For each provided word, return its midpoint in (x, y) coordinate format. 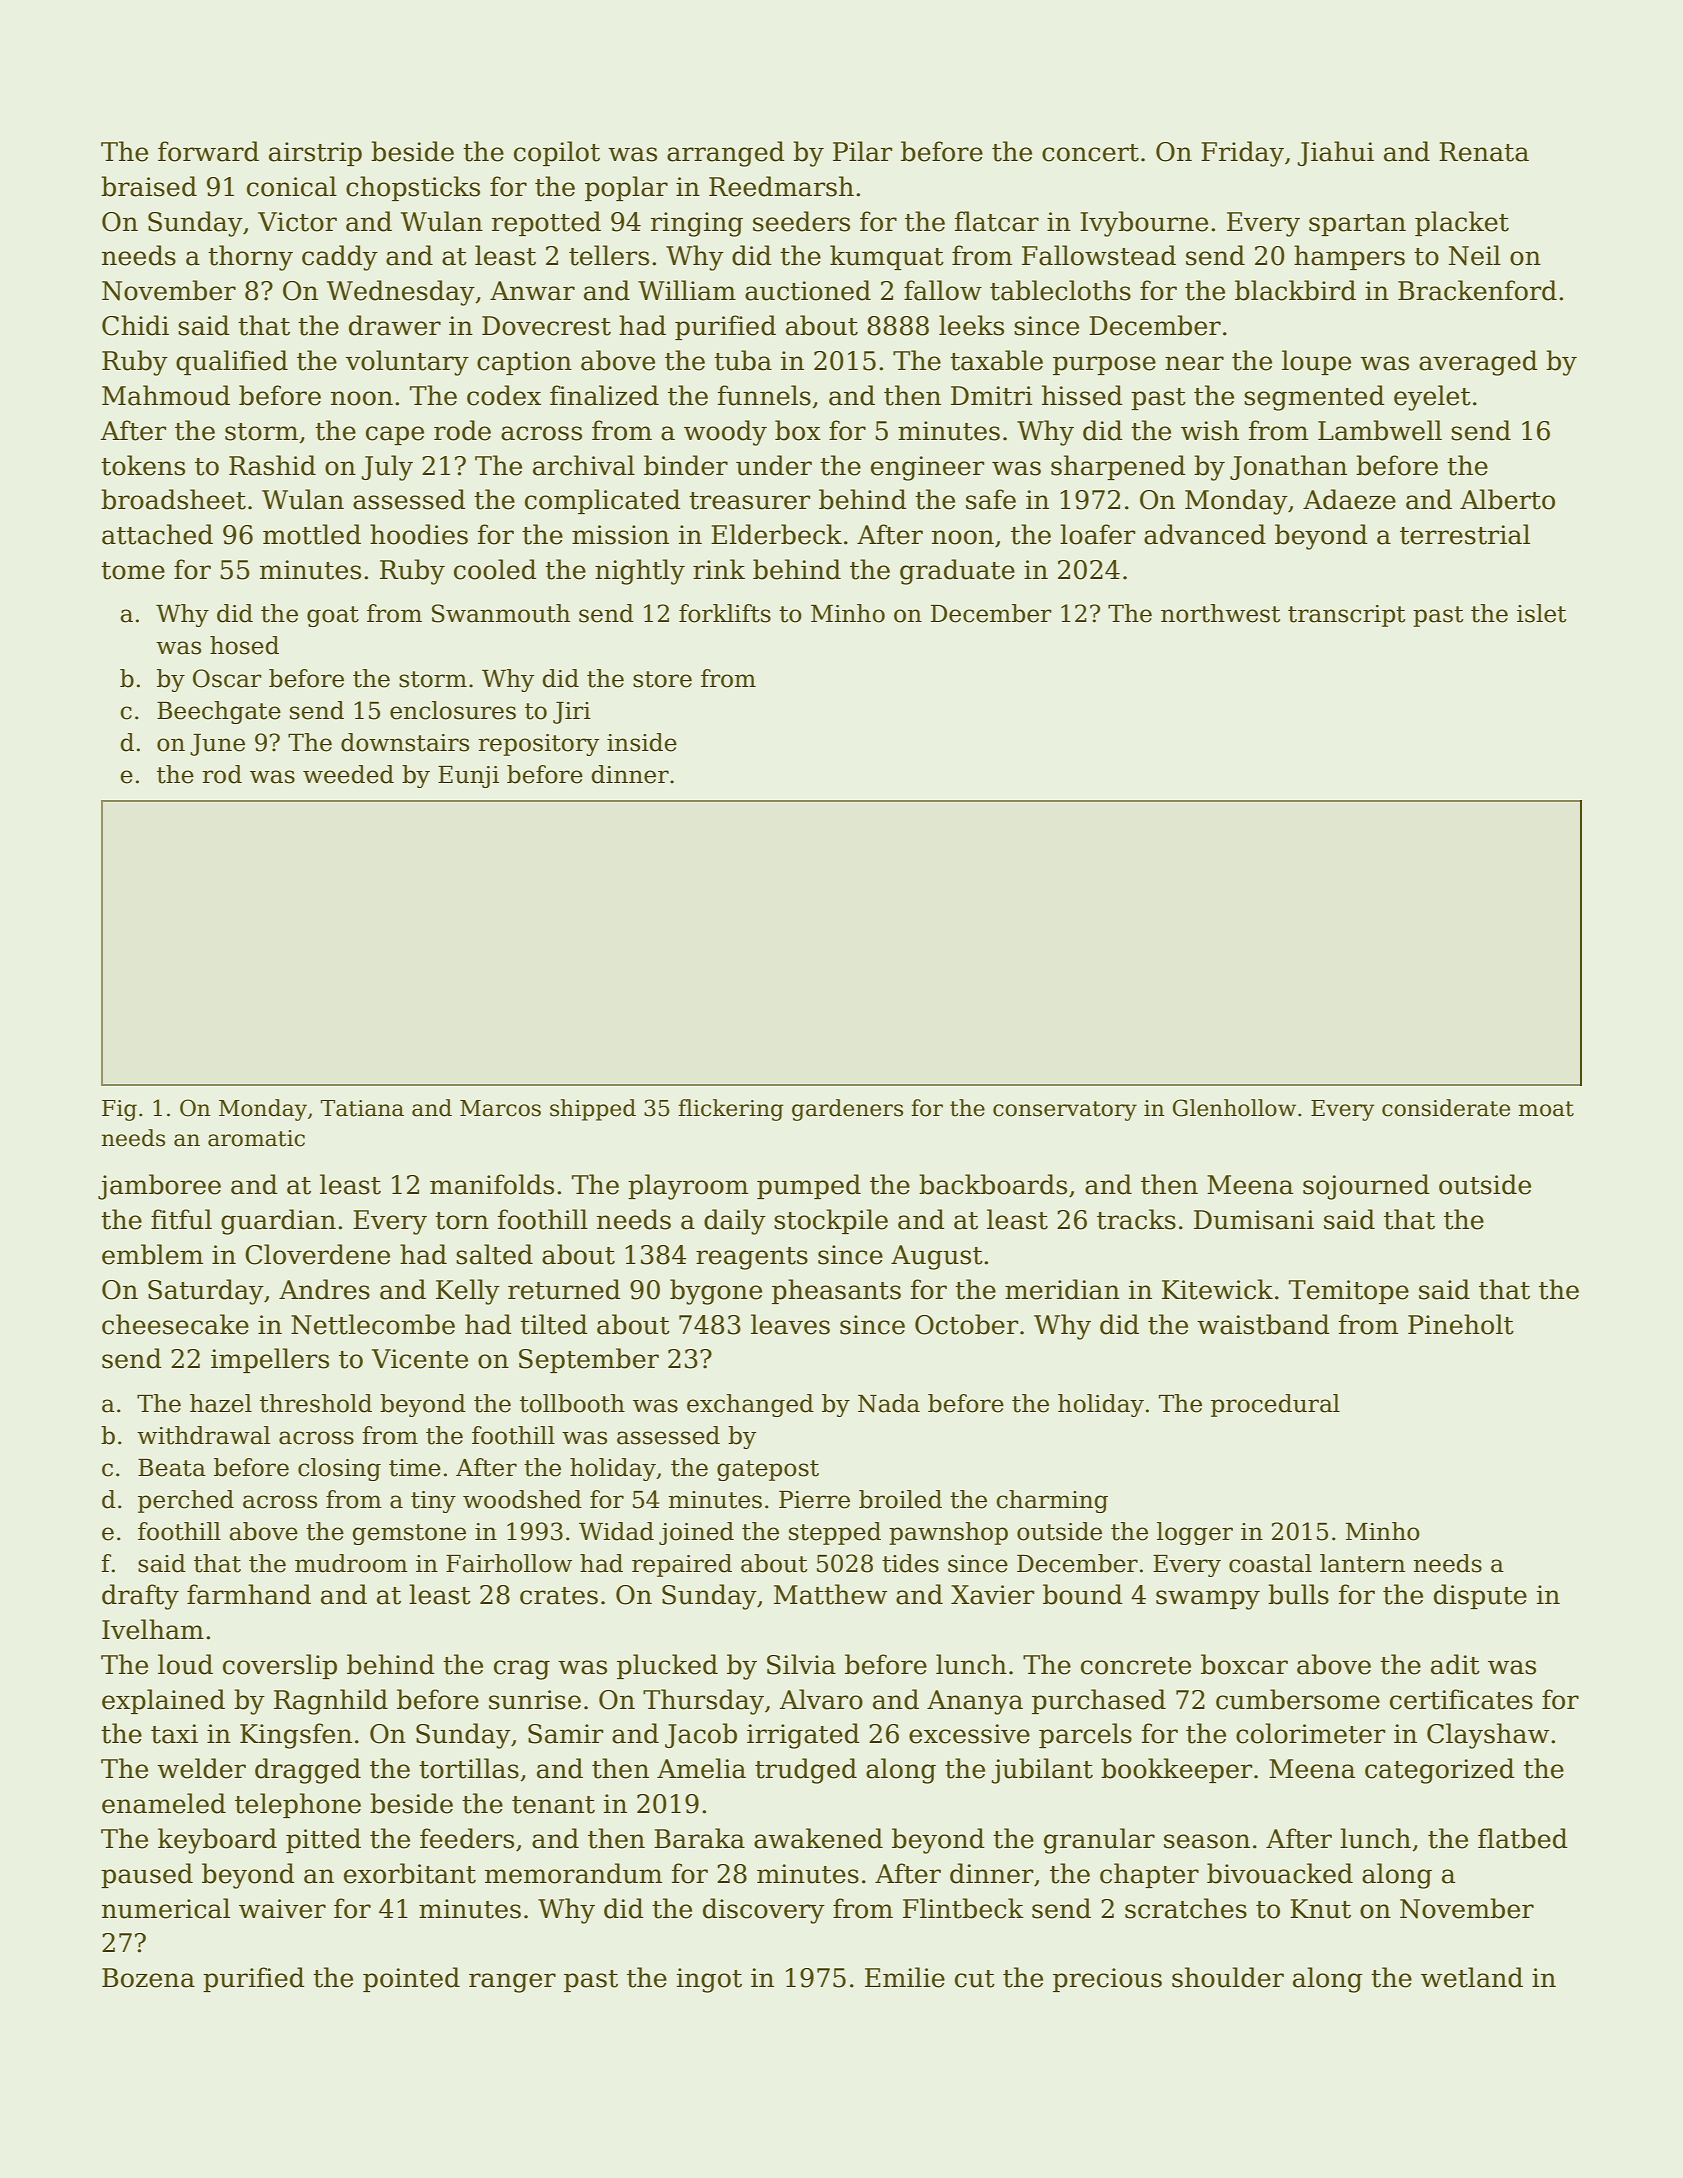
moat (1546, 1109)
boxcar (1244, 1664)
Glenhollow (1234, 1108)
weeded (348, 774)
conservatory (1065, 1111)
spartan (1357, 225)
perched (186, 1501)
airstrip (315, 154)
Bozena (148, 1978)
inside (642, 742)
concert (1090, 153)
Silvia (801, 1664)
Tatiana (362, 1108)
